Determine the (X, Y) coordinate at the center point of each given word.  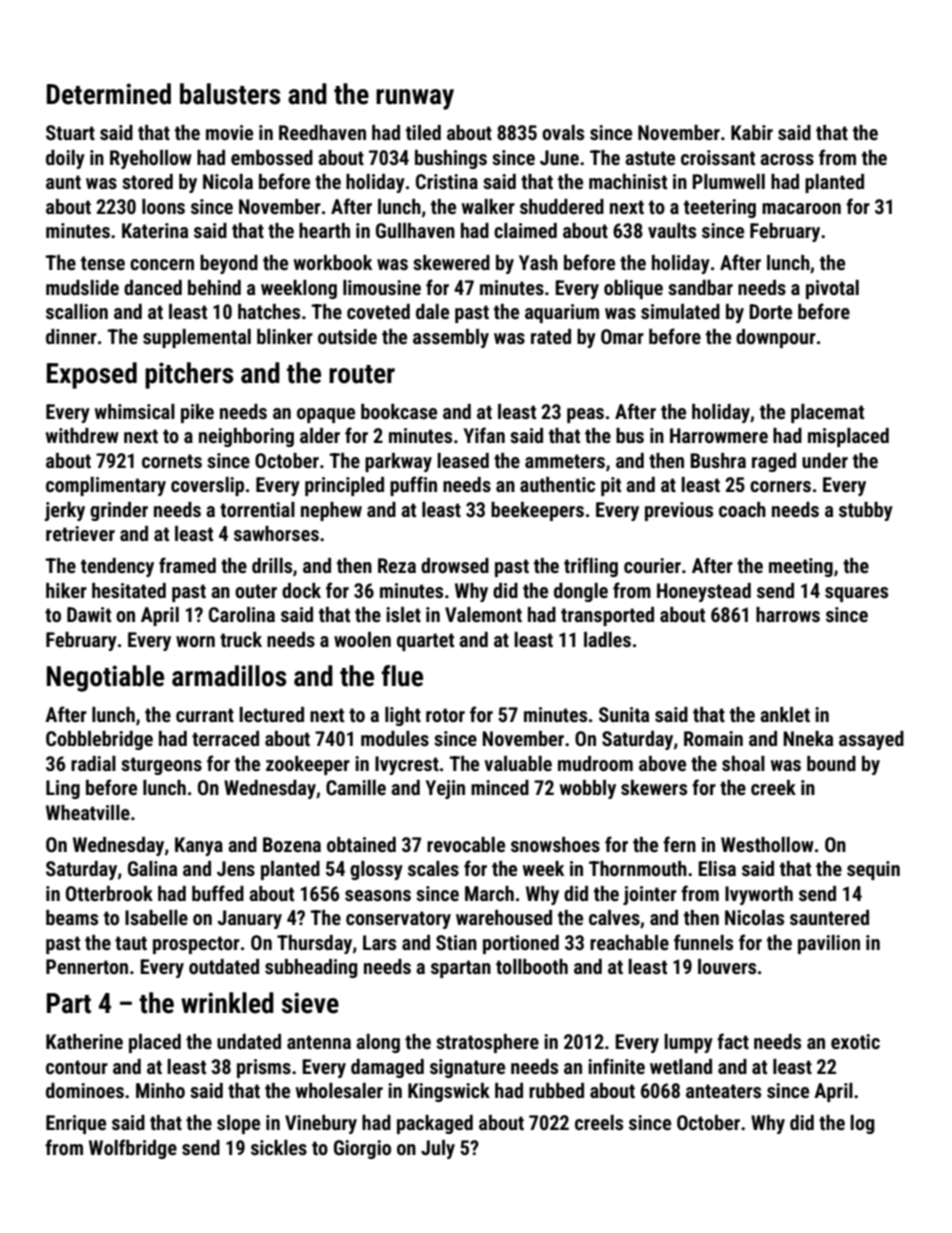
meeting (801, 567)
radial (93, 763)
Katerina (155, 230)
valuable (518, 763)
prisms (264, 1068)
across (787, 159)
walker (488, 206)
